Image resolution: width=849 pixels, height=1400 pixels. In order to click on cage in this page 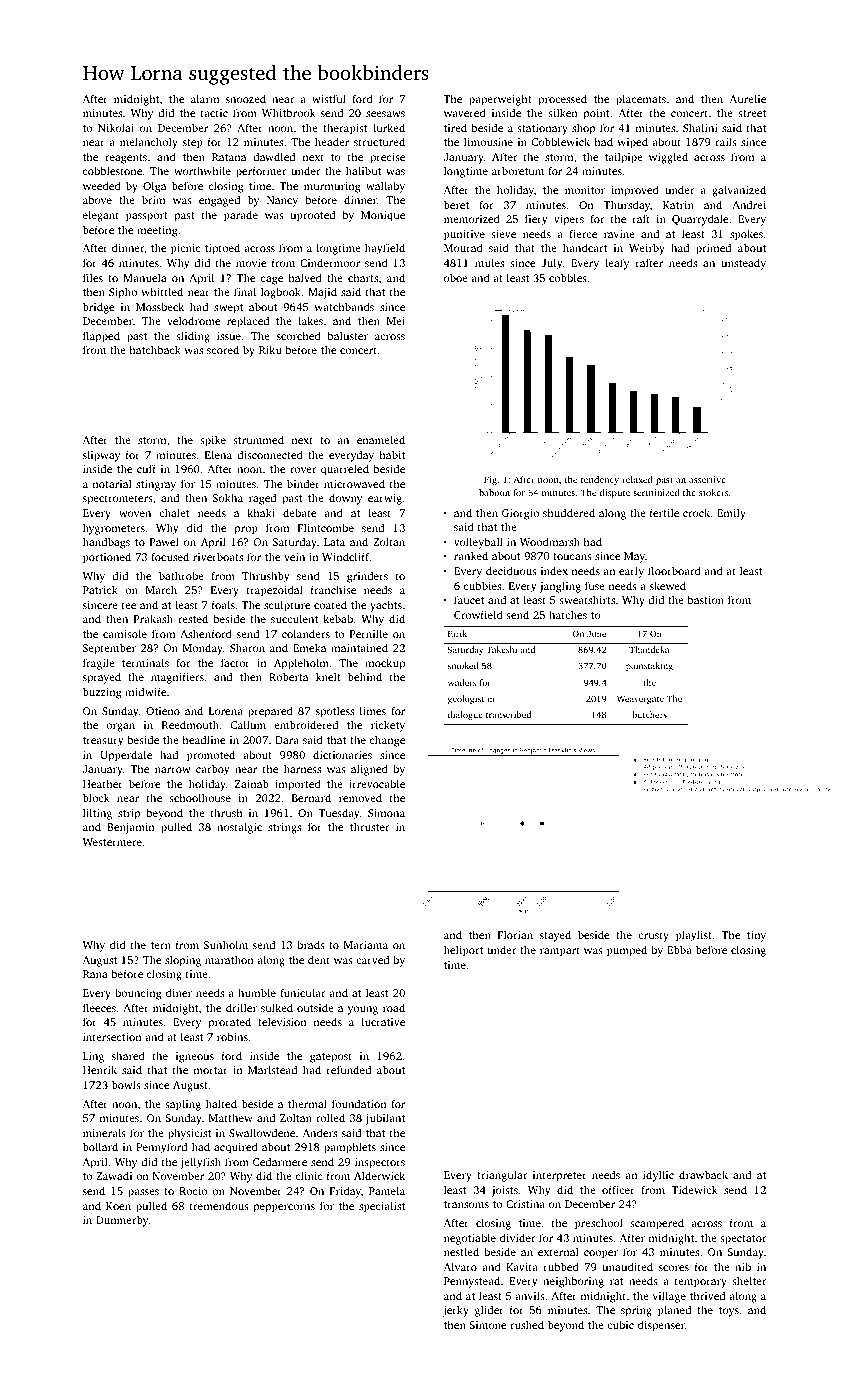, I will do `click(272, 280)`.
